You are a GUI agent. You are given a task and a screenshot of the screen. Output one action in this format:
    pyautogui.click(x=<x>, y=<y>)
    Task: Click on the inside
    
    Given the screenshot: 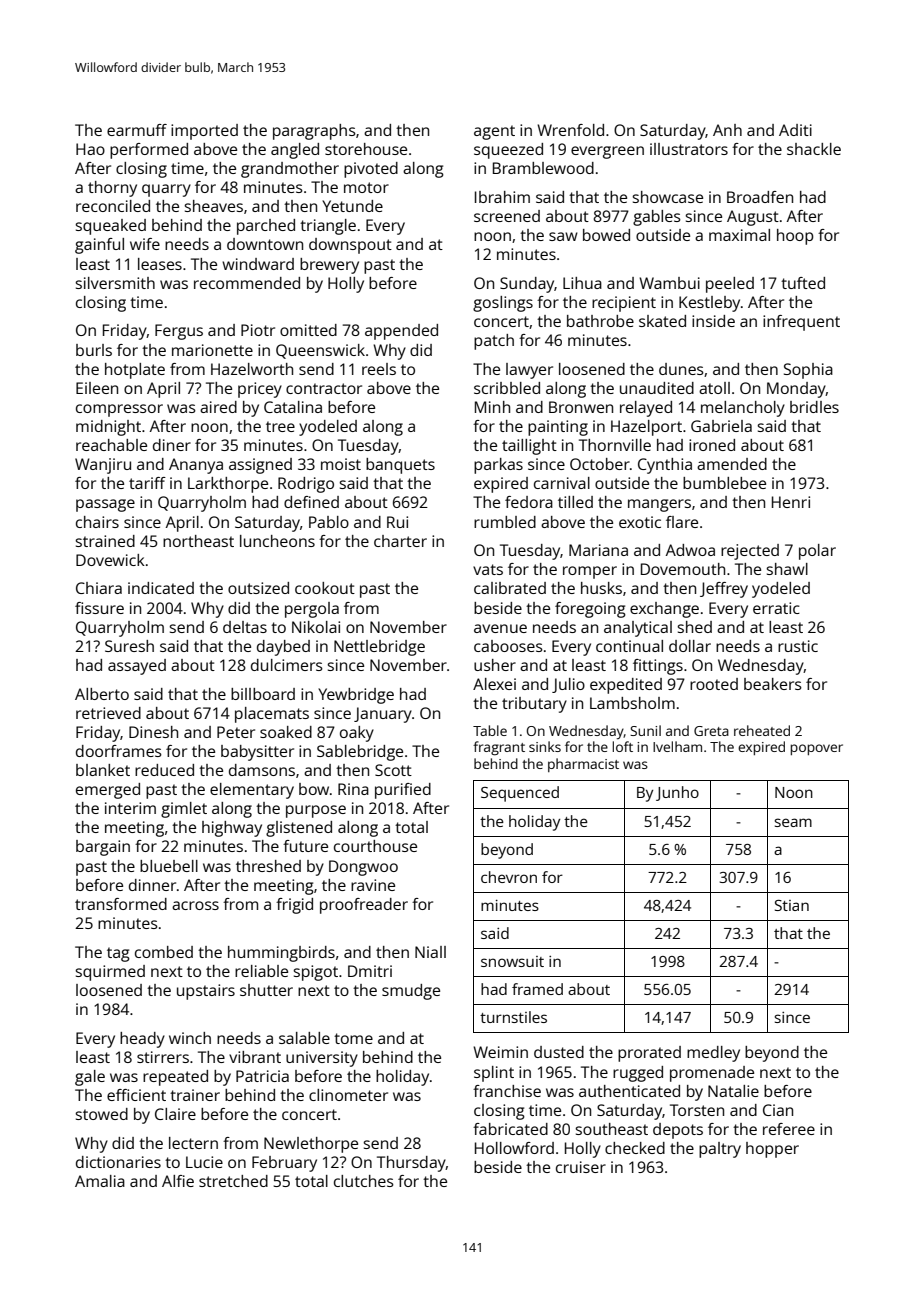 What is the action you would take?
    pyautogui.click(x=713, y=321)
